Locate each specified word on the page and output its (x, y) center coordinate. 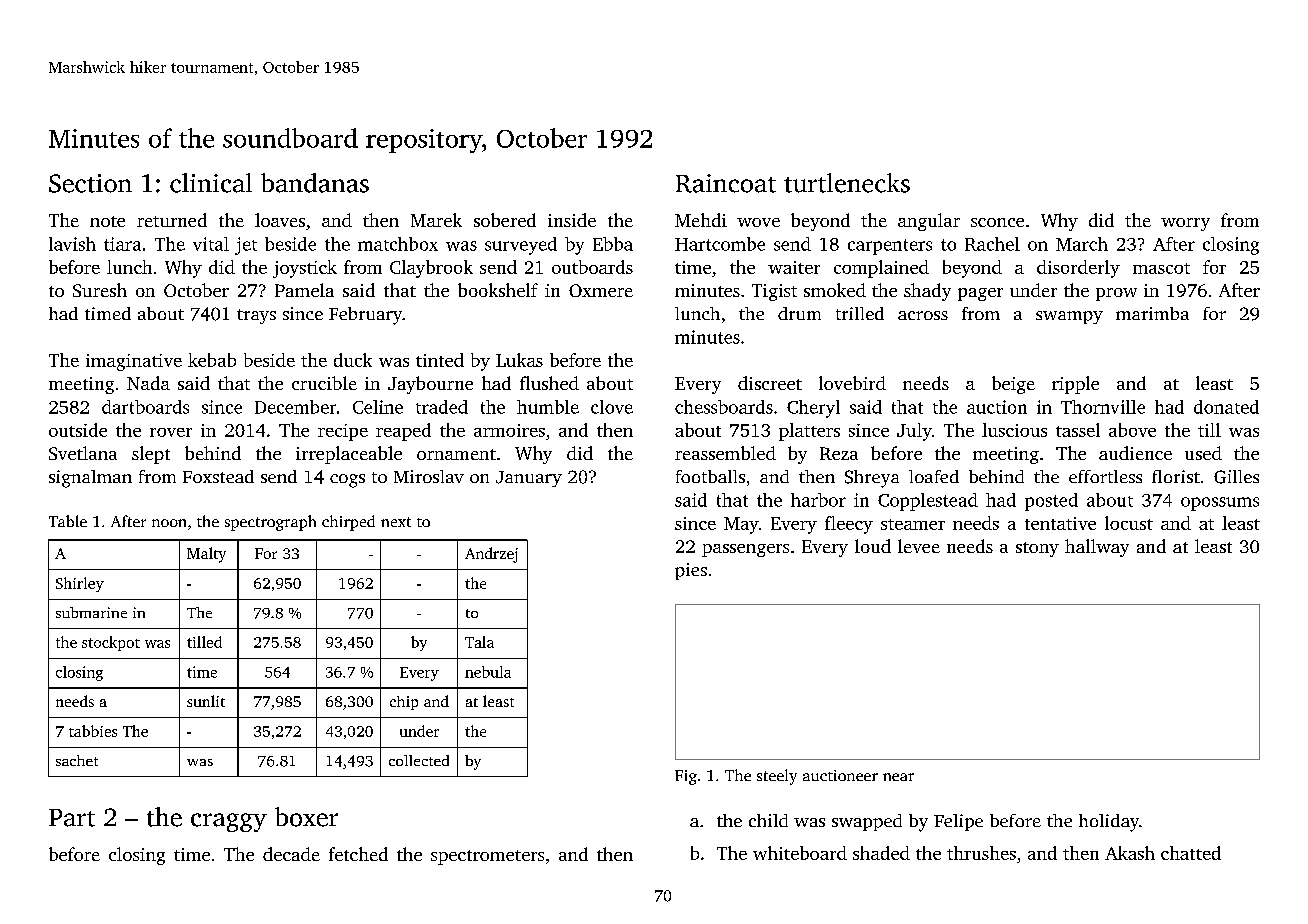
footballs (710, 476)
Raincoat (726, 183)
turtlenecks (847, 183)
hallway (1097, 548)
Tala (479, 642)
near (898, 777)
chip (404, 703)
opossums (1220, 504)
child (768, 820)
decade (291, 854)
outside (78, 430)
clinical (211, 183)
